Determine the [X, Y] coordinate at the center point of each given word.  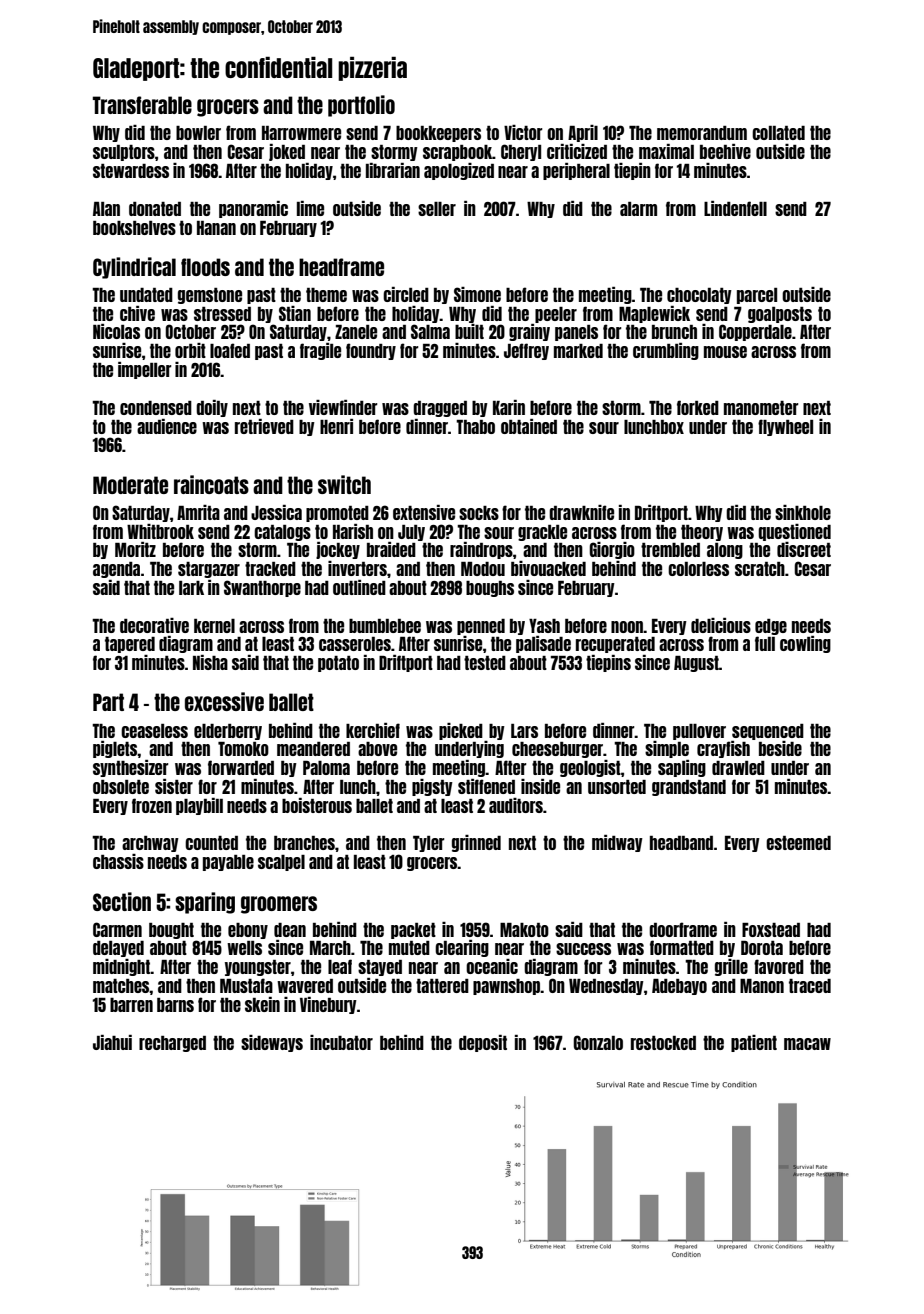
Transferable [142, 105]
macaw [807, 1044]
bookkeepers [438, 134]
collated [778, 133]
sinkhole [803, 512]
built [469, 331]
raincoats [211, 484]
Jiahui [112, 1042]
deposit [483, 1043]
